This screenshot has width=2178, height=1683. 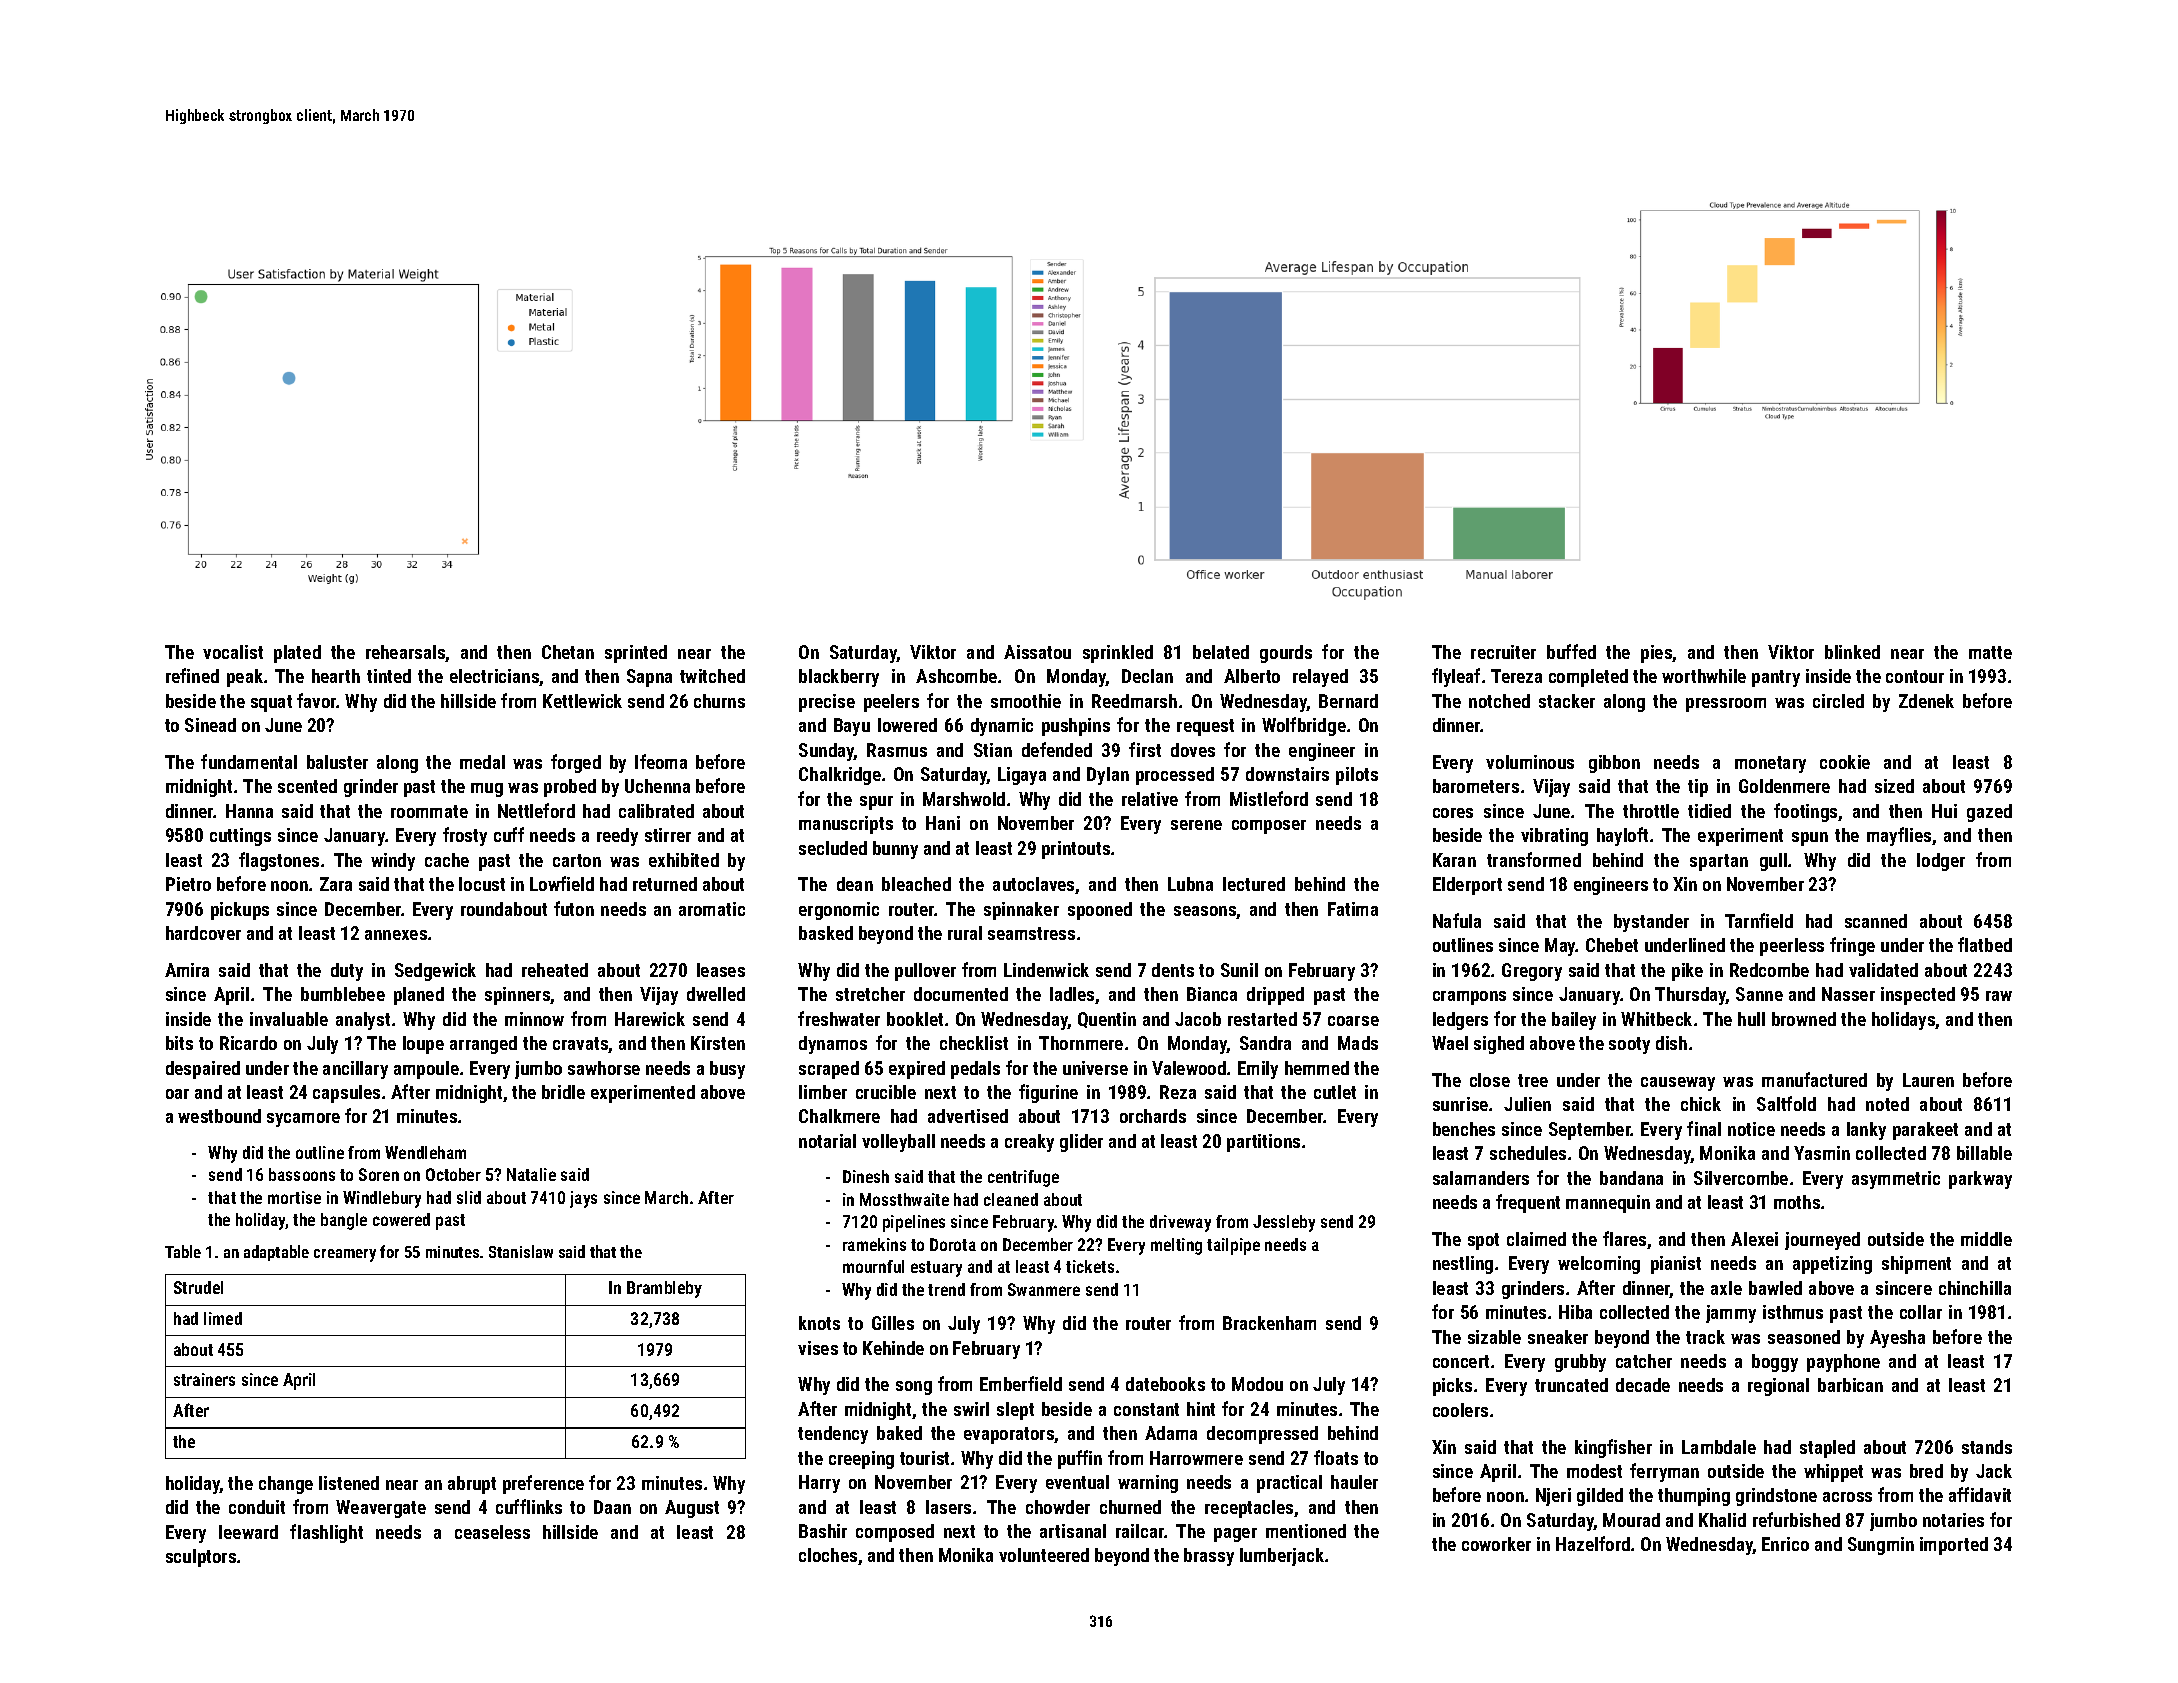 What do you see at coordinates (336, 884) in the screenshot?
I see `Zara` at bounding box center [336, 884].
